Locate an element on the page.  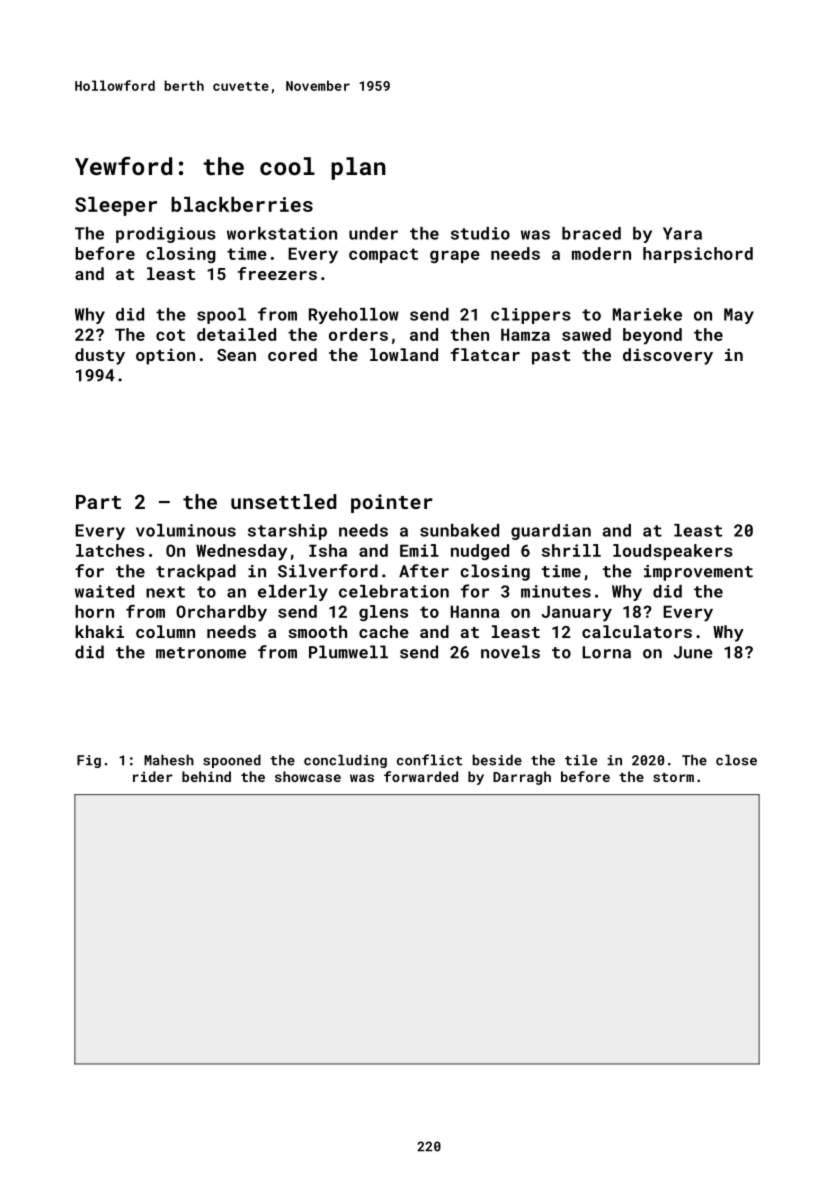
prodigious is located at coordinates (166, 235).
